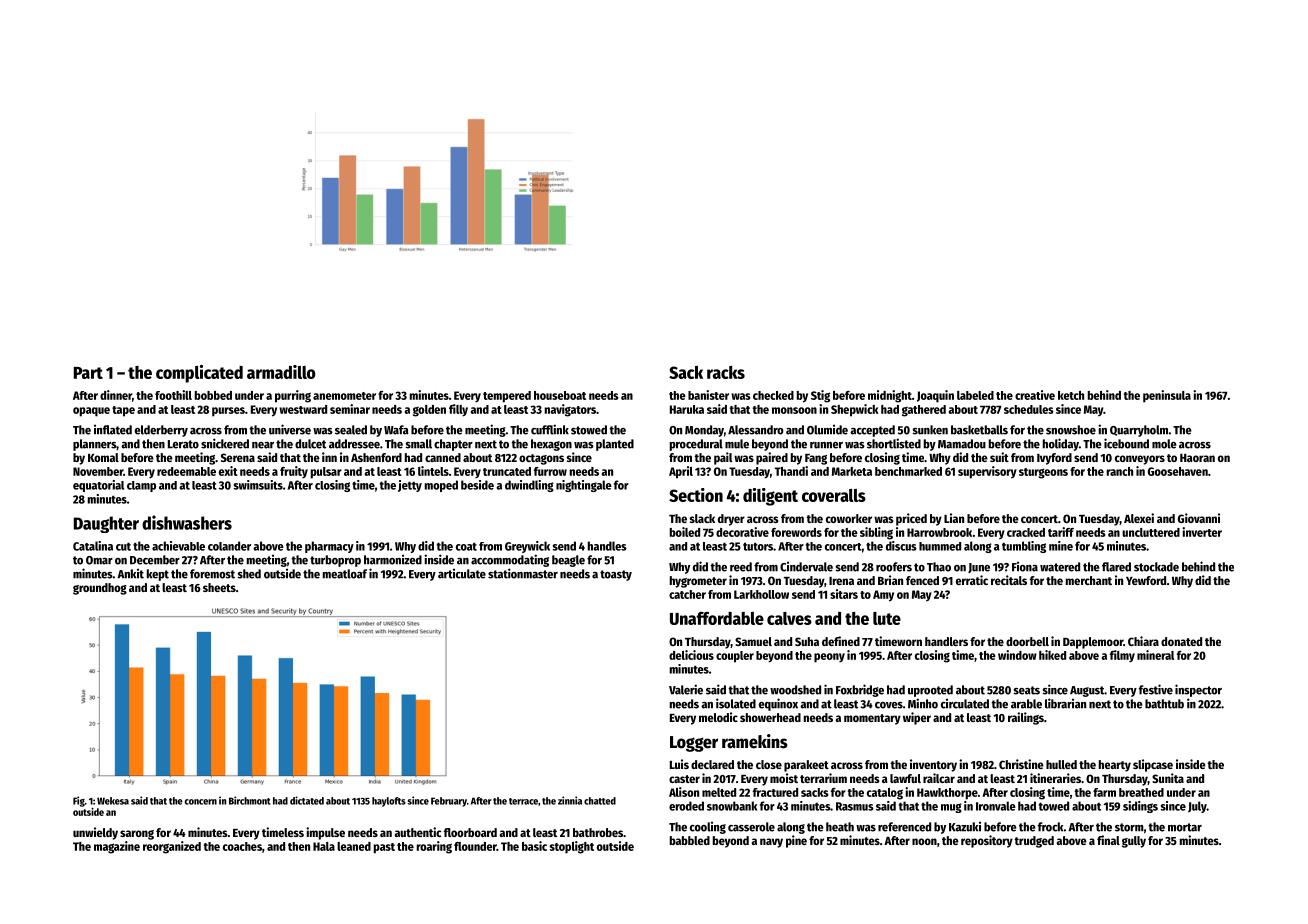 The image size is (1308, 924). I want to click on Section, so click(696, 495).
